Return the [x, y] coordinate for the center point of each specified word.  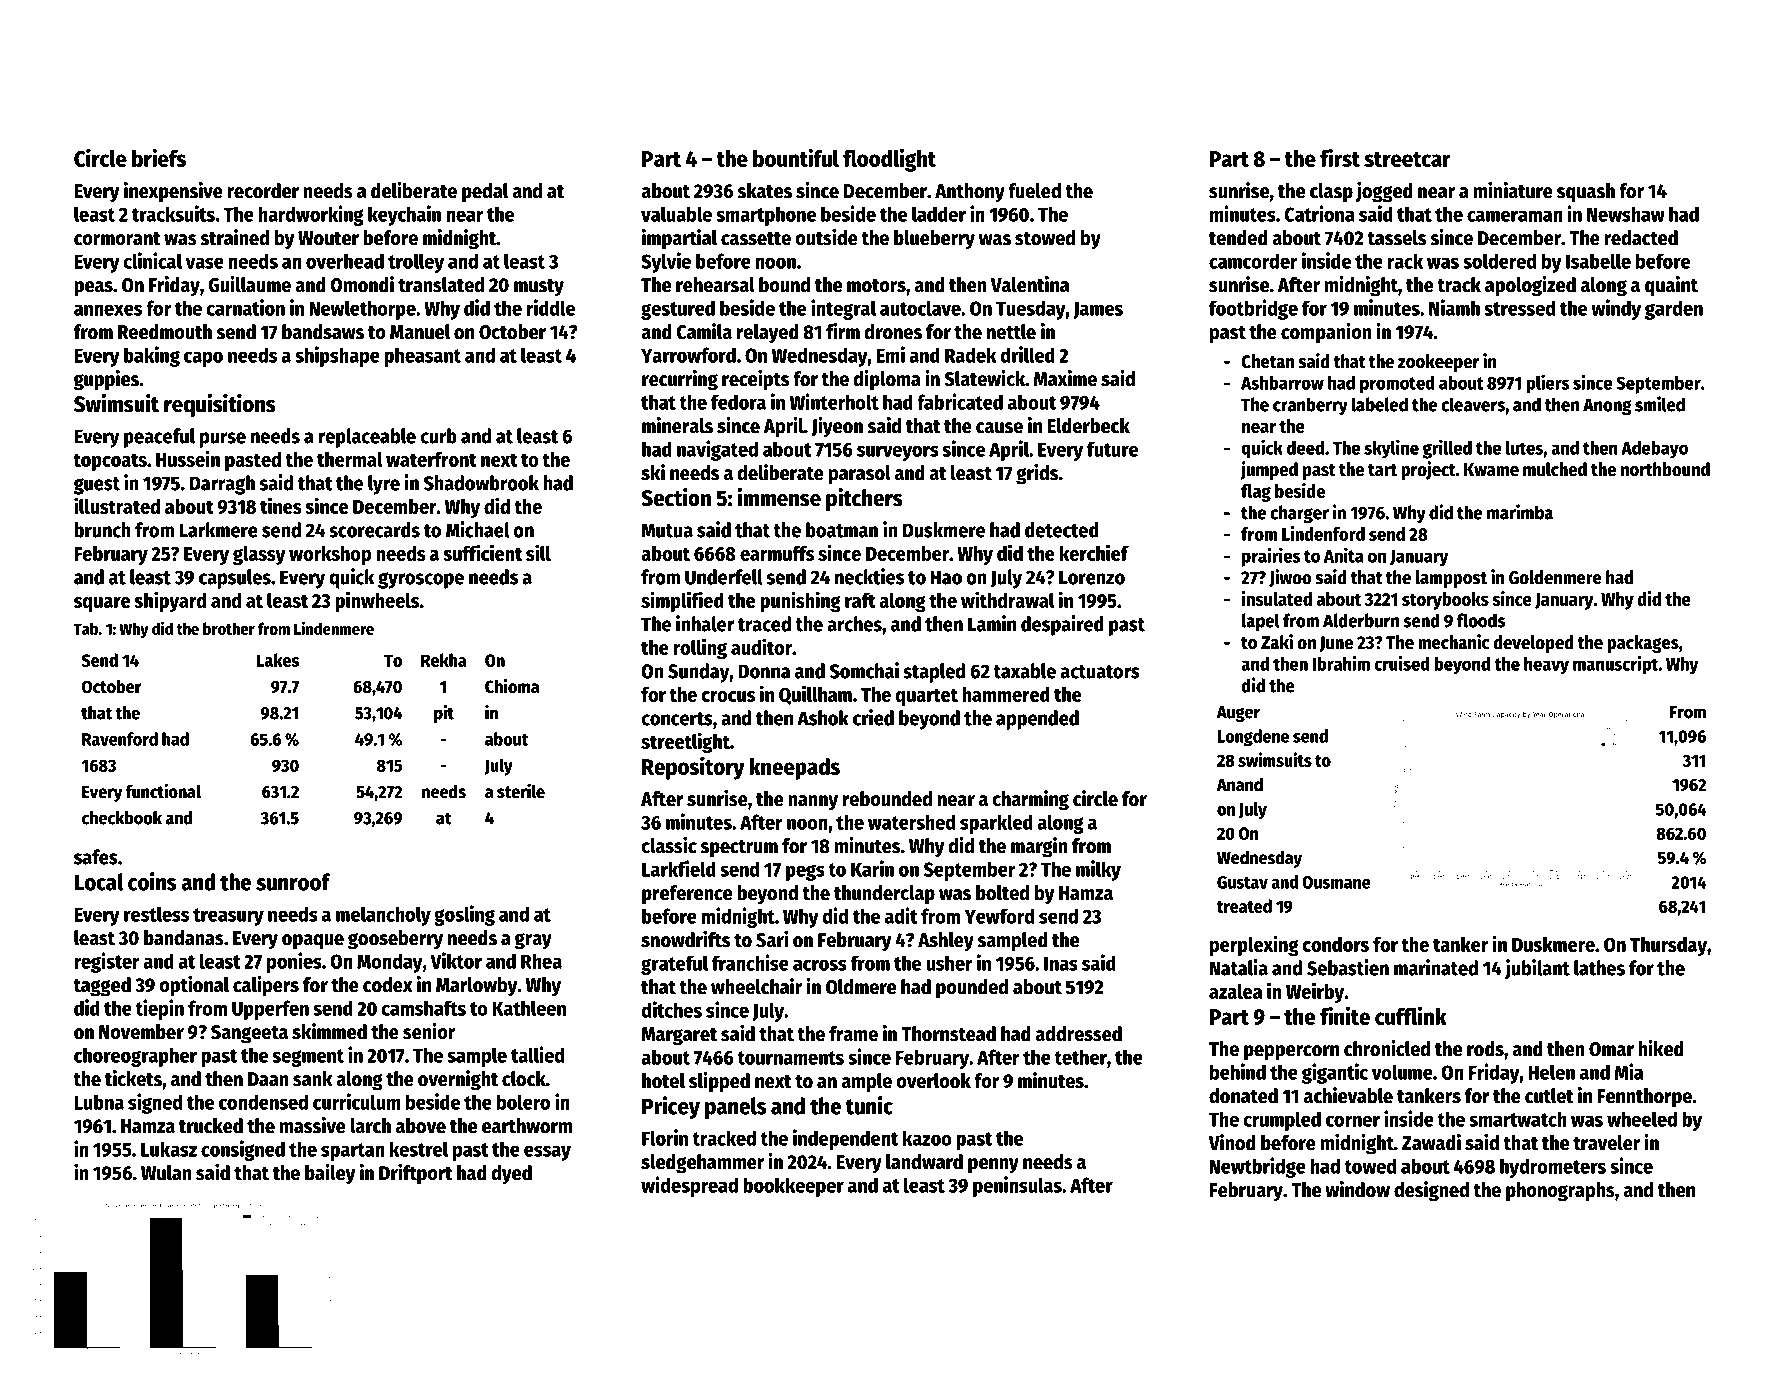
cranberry [1310, 406]
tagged [102, 987]
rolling [700, 648]
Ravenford [120, 739]
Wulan [166, 1173]
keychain [404, 215]
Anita [1344, 555]
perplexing [1254, 945]
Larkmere [218, 530]
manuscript [1615, 665]
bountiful [796, 157]
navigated [717, 450]
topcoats [110, 462]
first [1340, 157]
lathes [1599, 968]
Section [676, 497]
